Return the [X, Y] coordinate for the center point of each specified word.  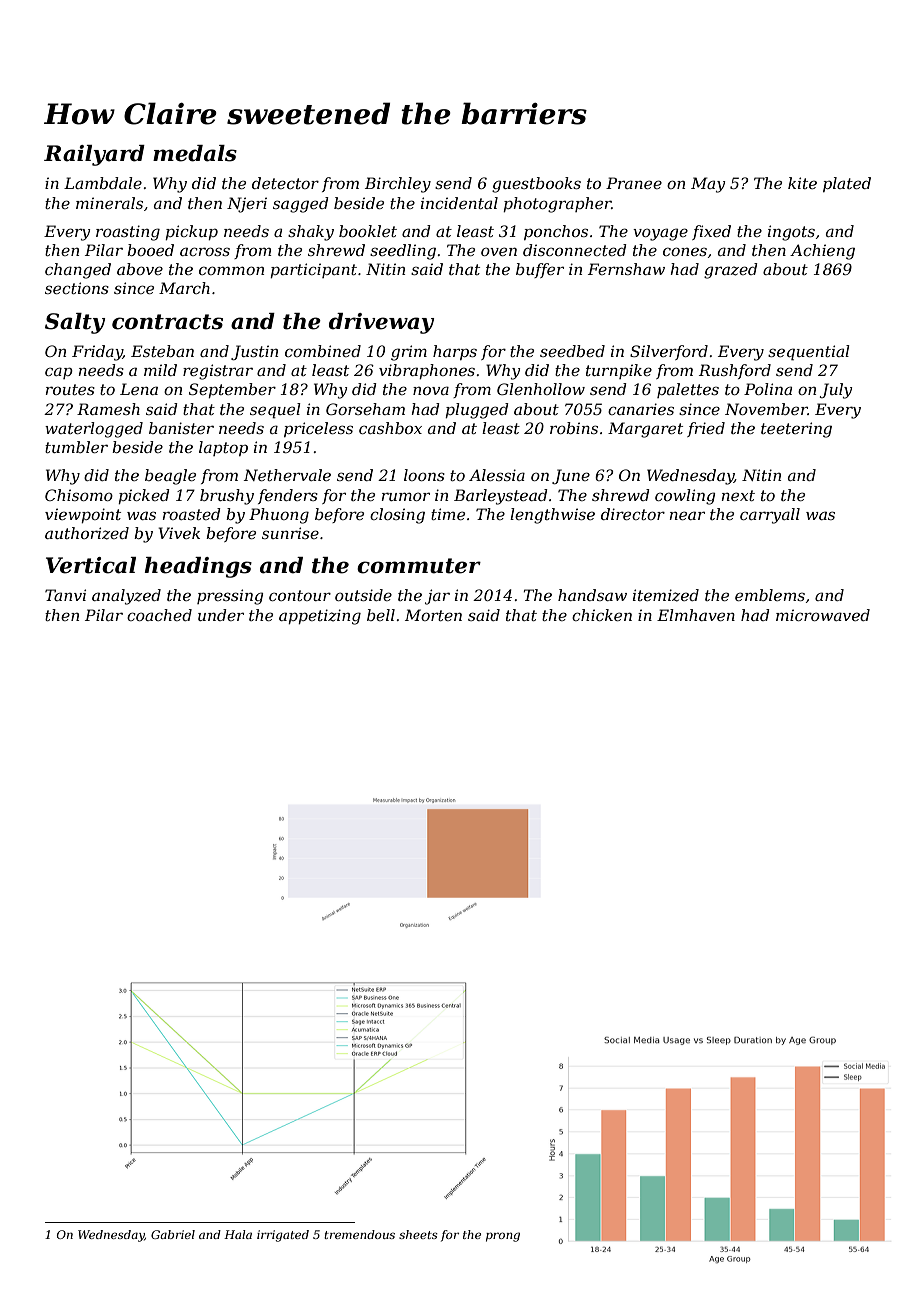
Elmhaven [696, 615]
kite [802, 183]
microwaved [823, 615]
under [221, 615]
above [140, 269]
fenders [288, 496]
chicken [602, 615]
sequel [275, 411]
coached [159, 615]
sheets [418, 1234]
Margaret [645, 430]
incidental [459, 203]
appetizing [320, 617]
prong [503, 1237]
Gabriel [173, 1234]
